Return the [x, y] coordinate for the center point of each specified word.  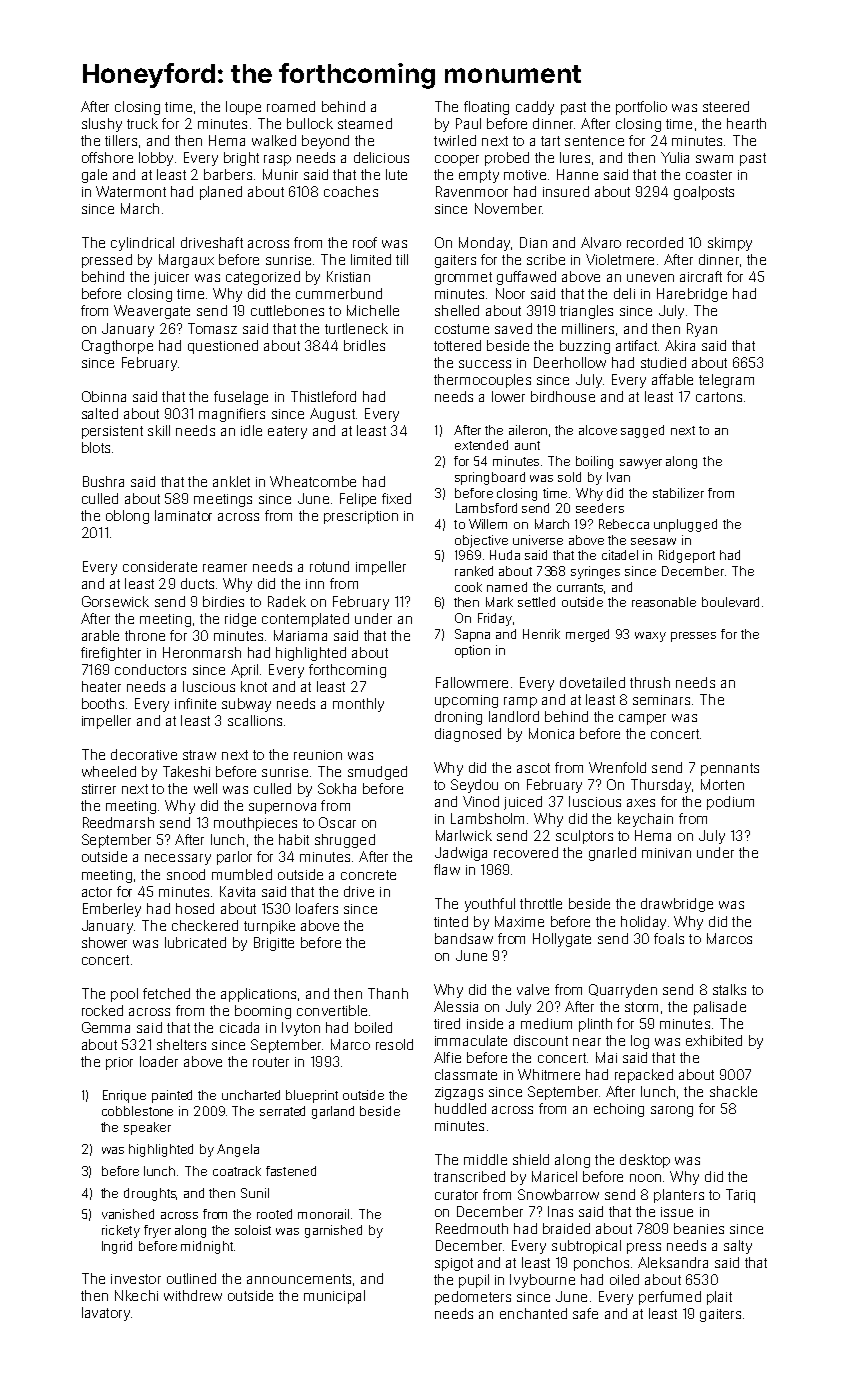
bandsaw [464, 938]
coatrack [237, 1171]
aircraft [701, 276]
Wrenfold [617, 767]
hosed [195, 908]
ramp [520, 702]
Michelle [373, 310]
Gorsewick [115, 601]
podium [730, 803]
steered [726, 106]
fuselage [241, 398]
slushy [102, 125]
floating [486, 108]
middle [485, 1159]
